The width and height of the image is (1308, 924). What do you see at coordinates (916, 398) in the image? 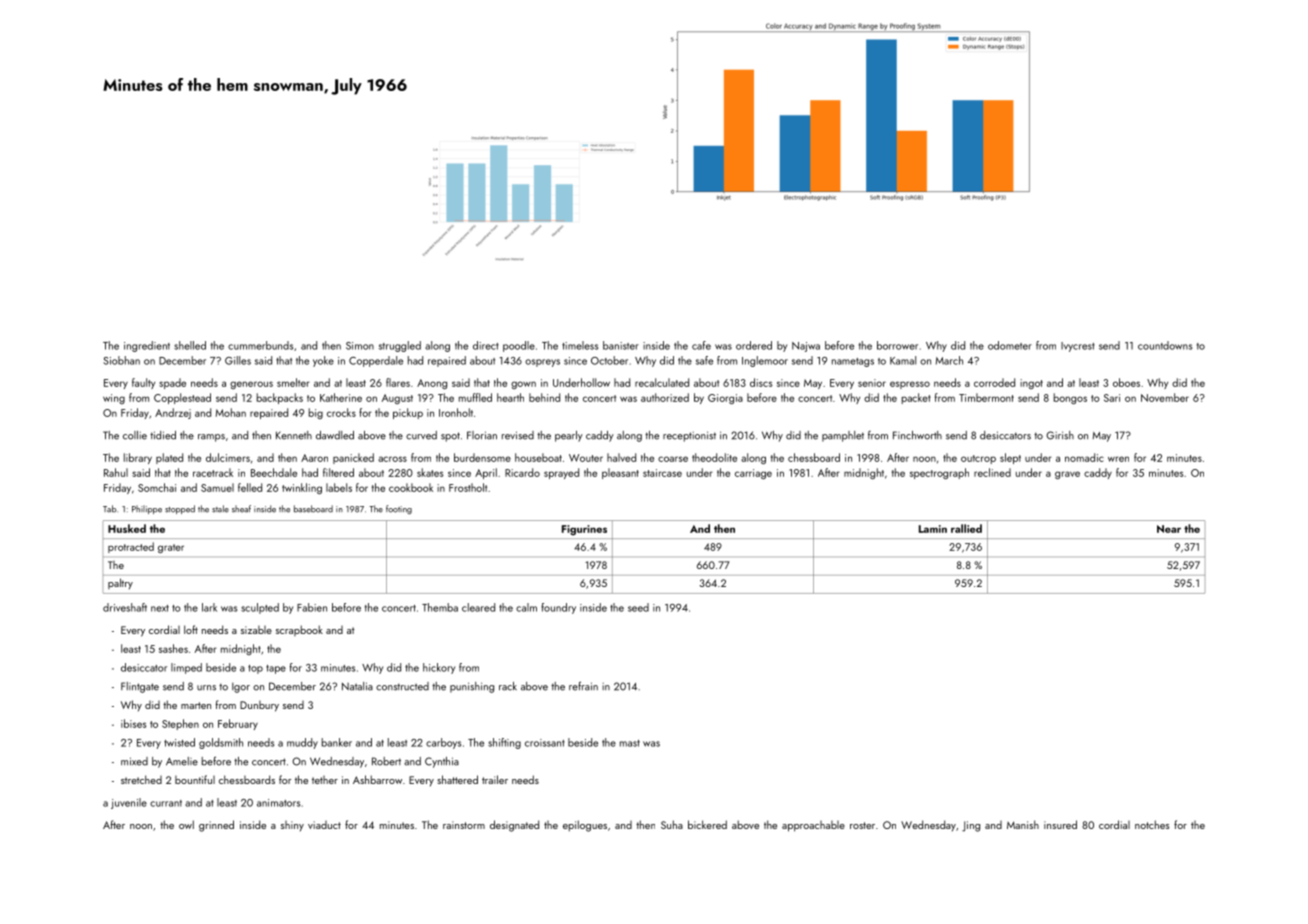
I see `packet` at bounding box center [916, 398].
